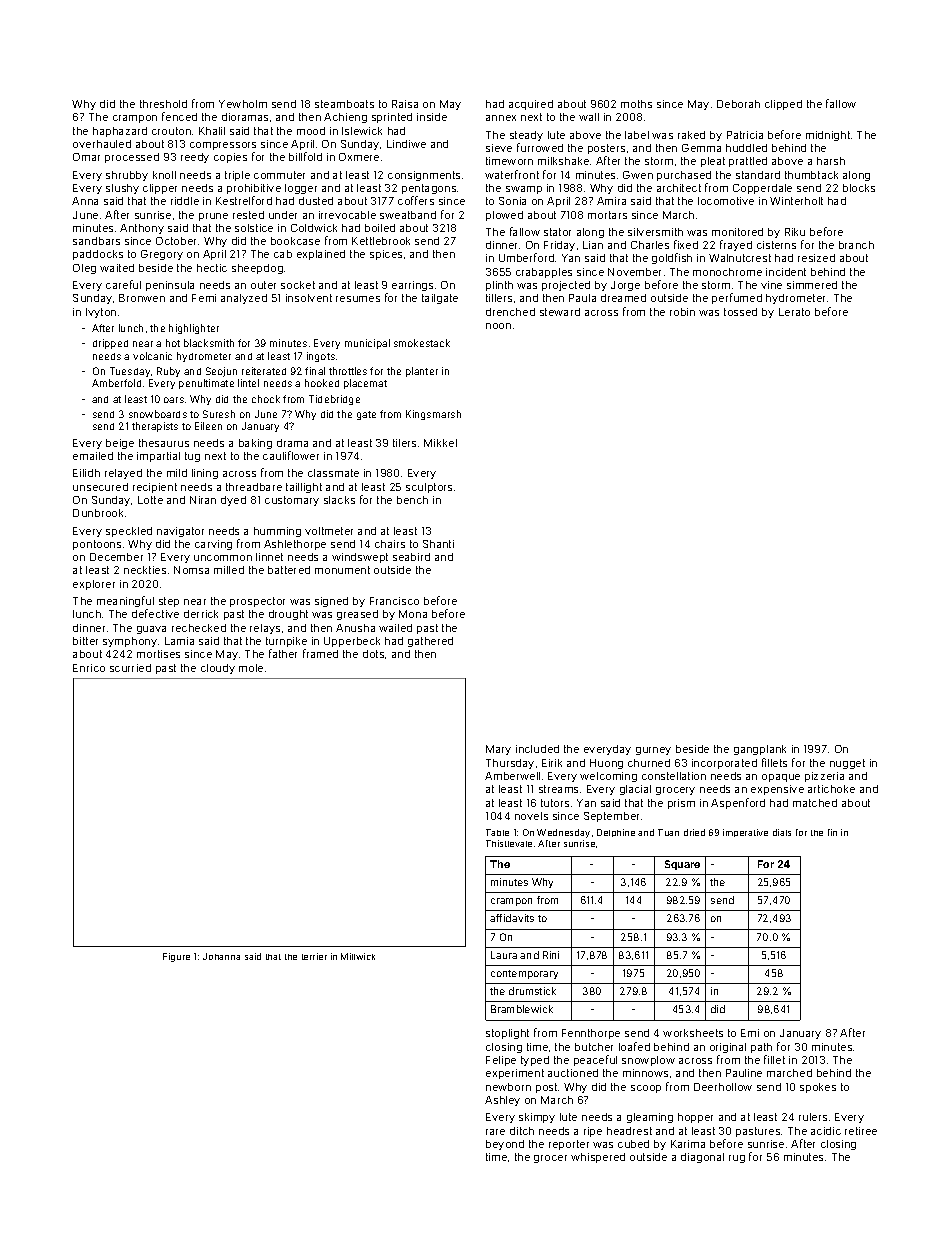 The height and width of the screenshot is (1233, 952). Describe the element at coordinates (783, 105) in the screenshot. I see `clipped` at that location.
